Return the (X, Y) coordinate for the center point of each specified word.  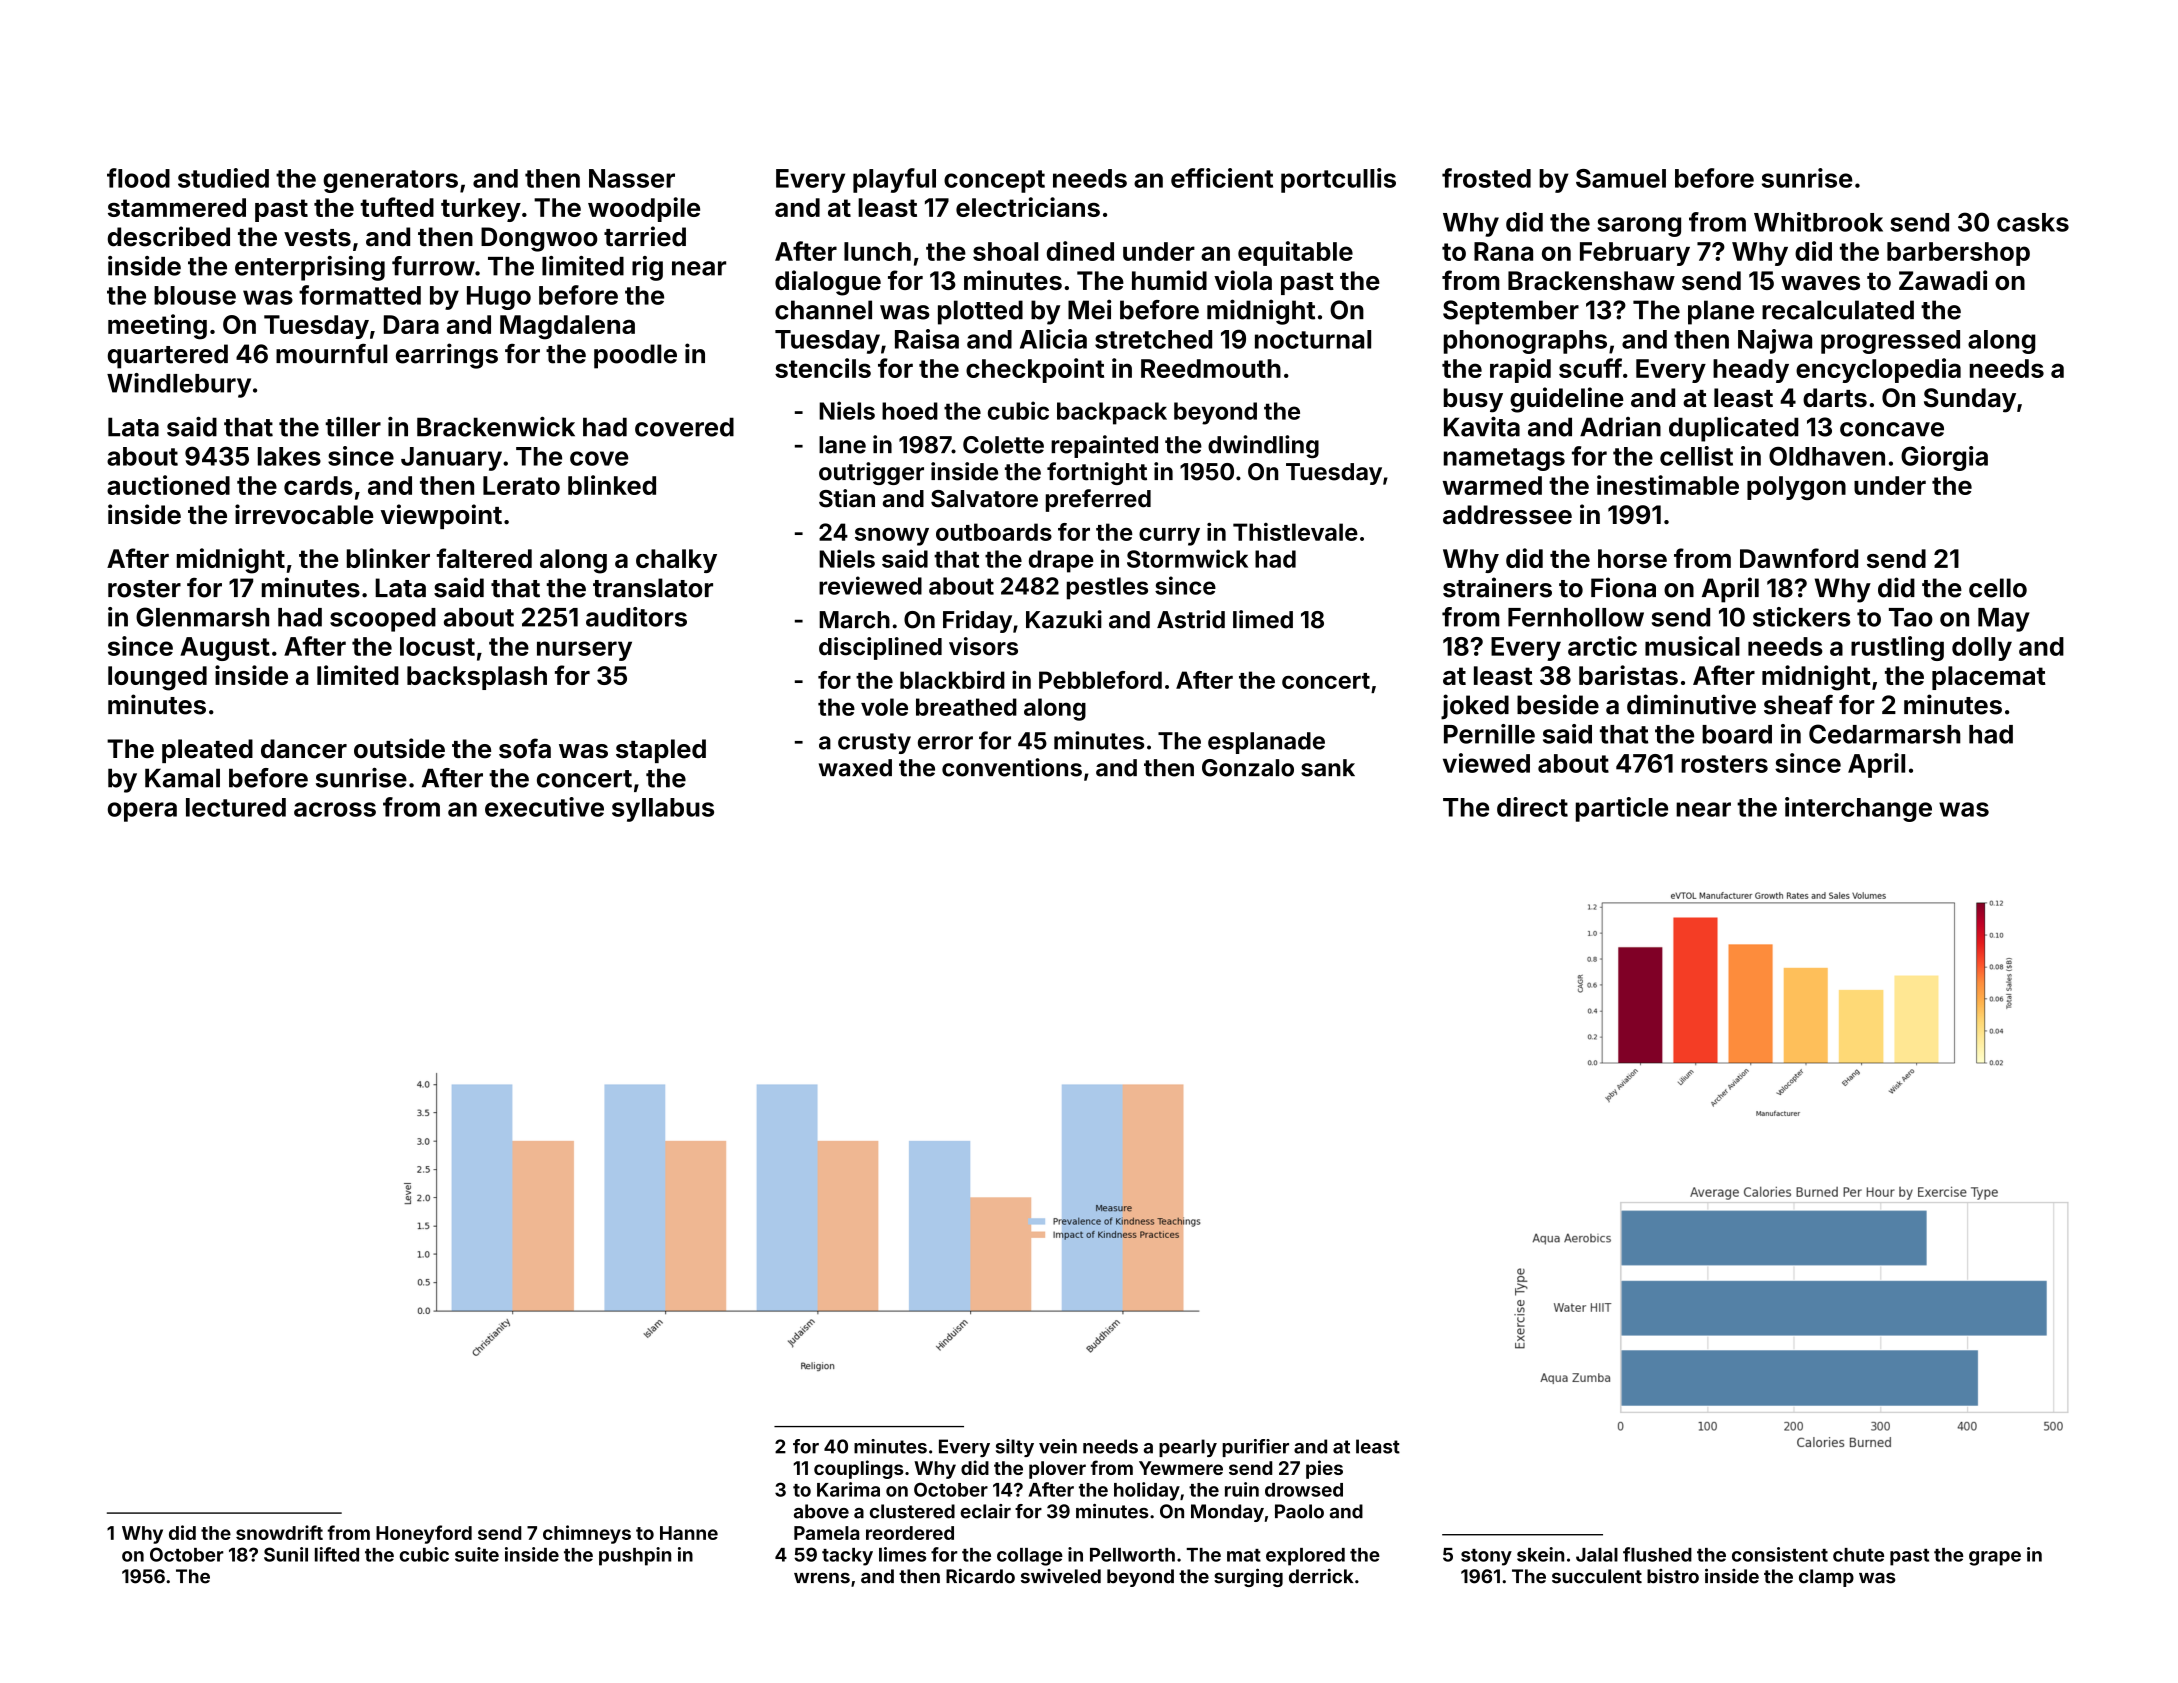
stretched (1153, 339)
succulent (1597, 1576)
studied (223, 178)
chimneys (587, 1534)
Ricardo (980, 1576)
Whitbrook (1818, 222)
